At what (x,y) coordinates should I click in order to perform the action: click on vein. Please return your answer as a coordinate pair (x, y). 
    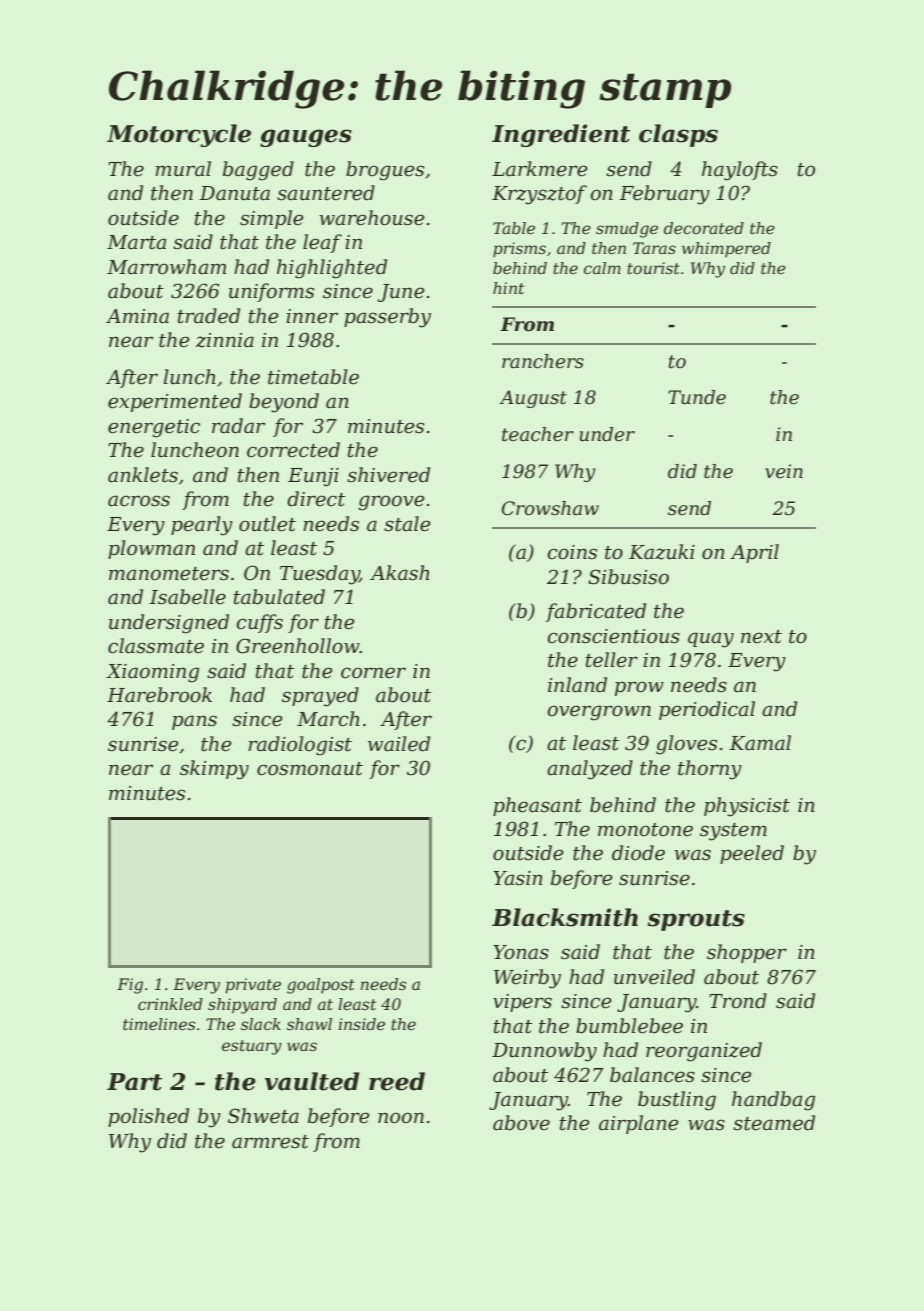
    Looking at the image, I should click on (784, 471).
